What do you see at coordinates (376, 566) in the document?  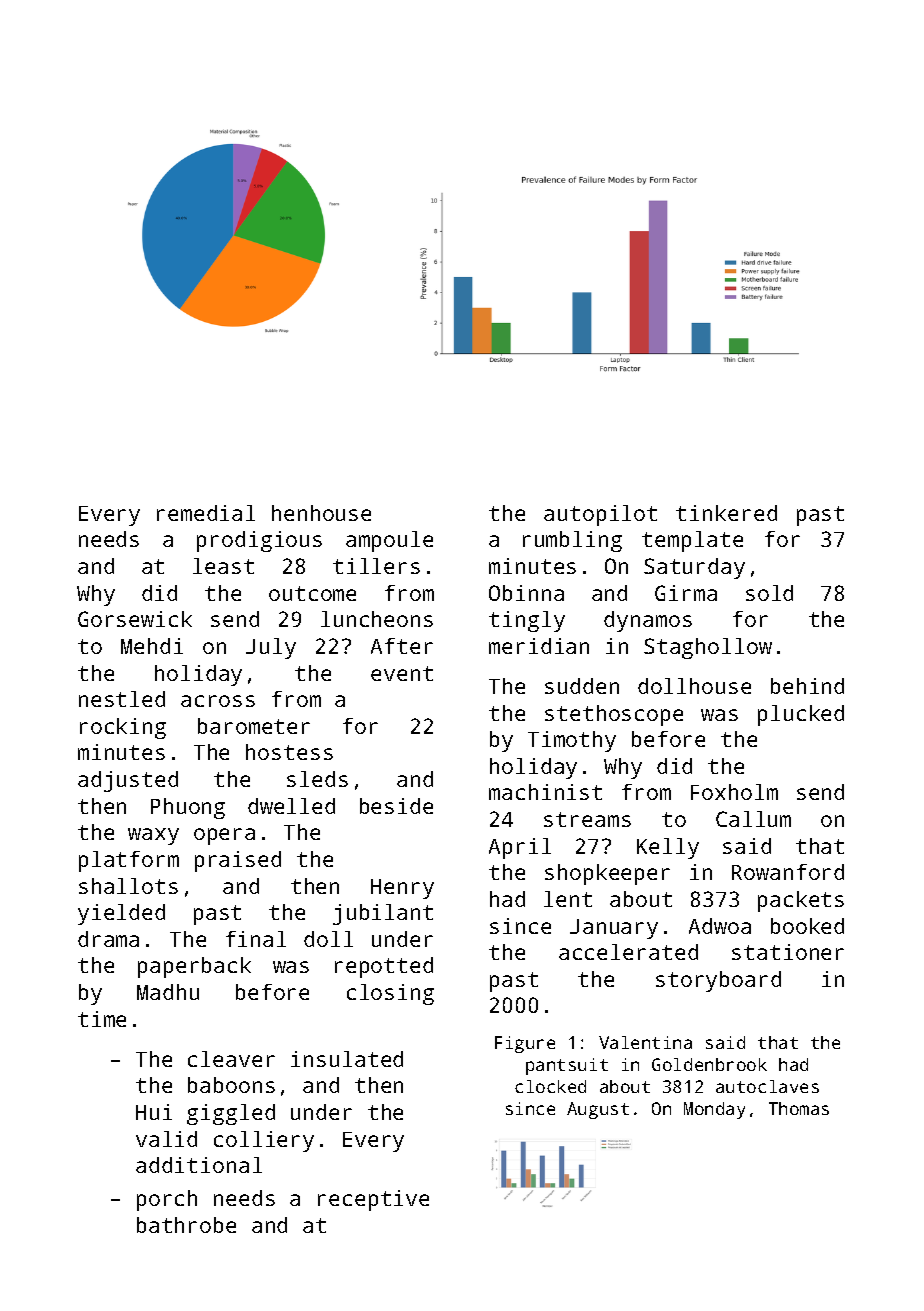 I see `tillers` at bounding box center [376, 566].
